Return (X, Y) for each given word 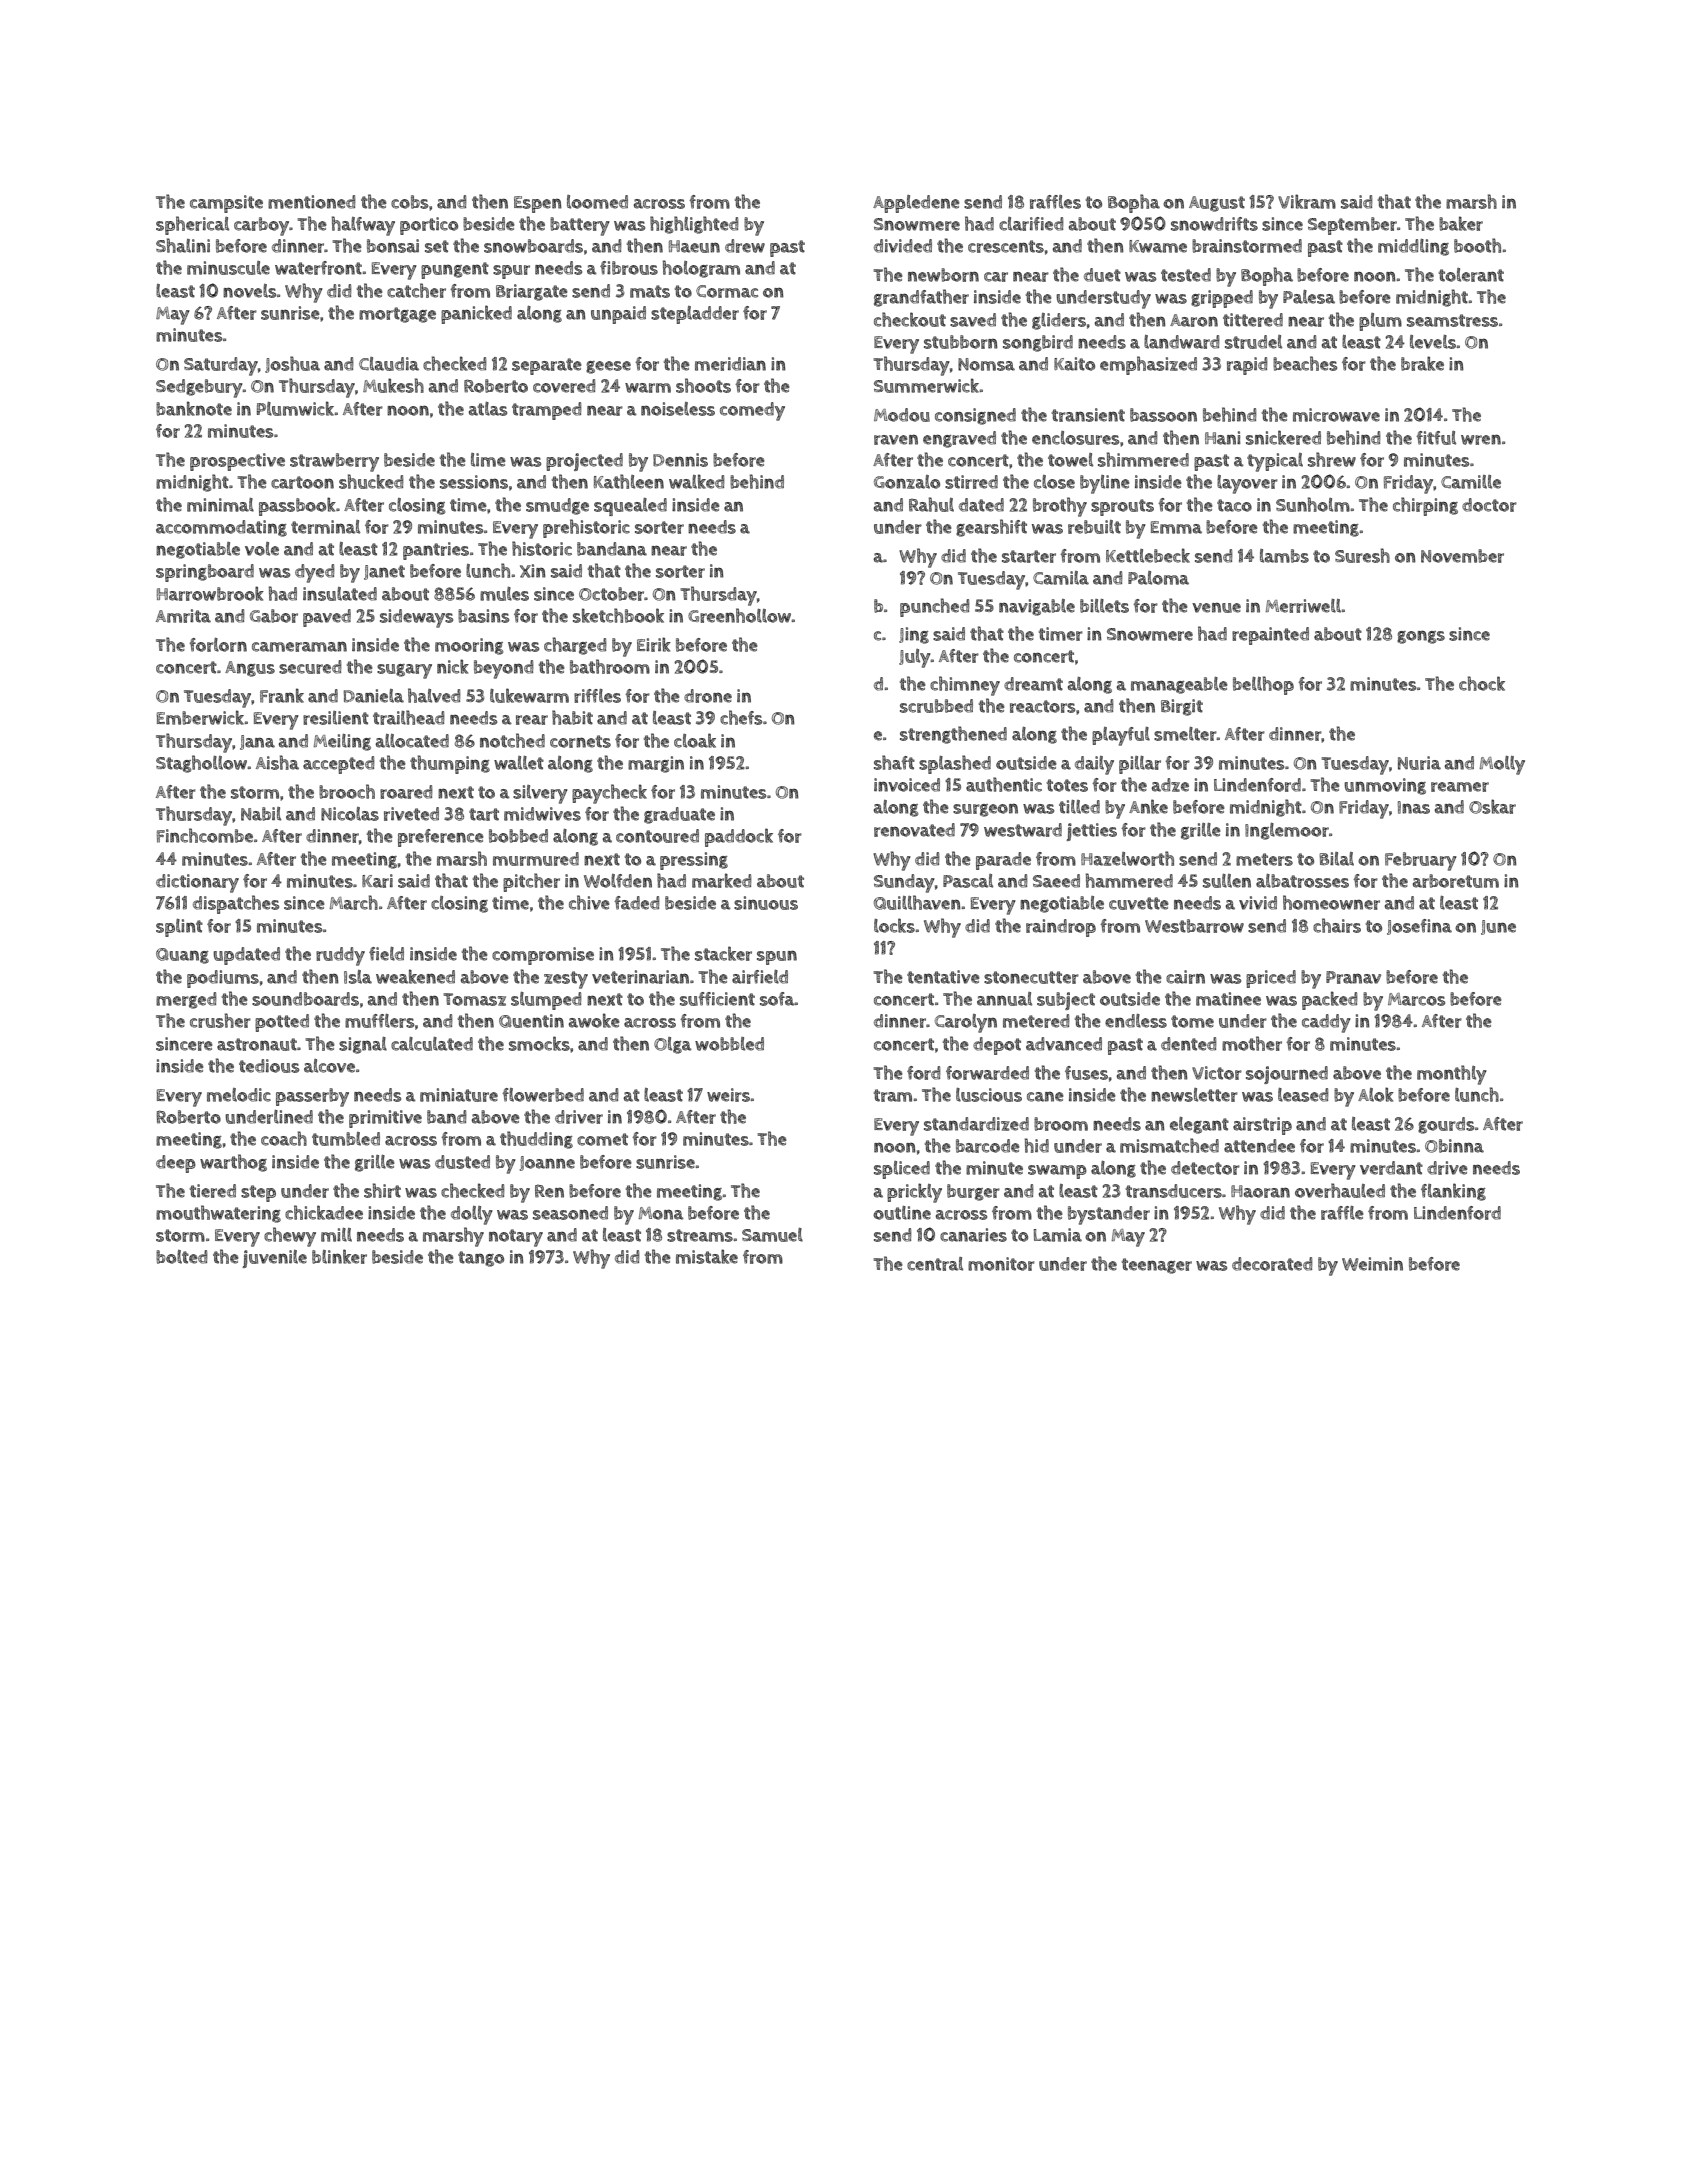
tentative (943, 977)
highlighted (694, 225)
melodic (239, 1095)
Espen (538, 204)
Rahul (931, 504)
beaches (1305, 363)
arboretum (1456, 881)
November (1462, 556)
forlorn (218, 645)
